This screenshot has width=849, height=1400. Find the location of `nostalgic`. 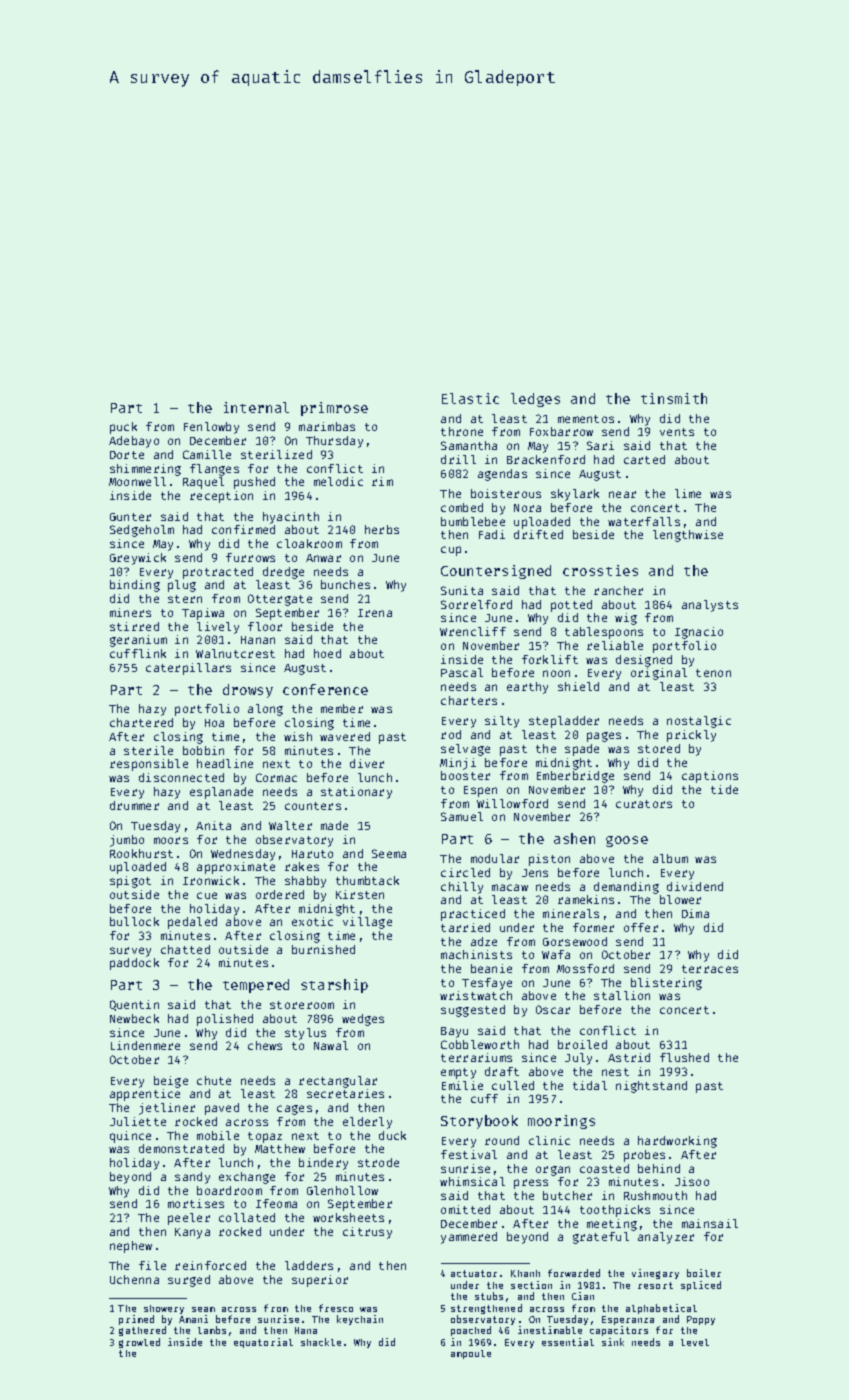

nostalgic is located at coordinates (699, 722).
